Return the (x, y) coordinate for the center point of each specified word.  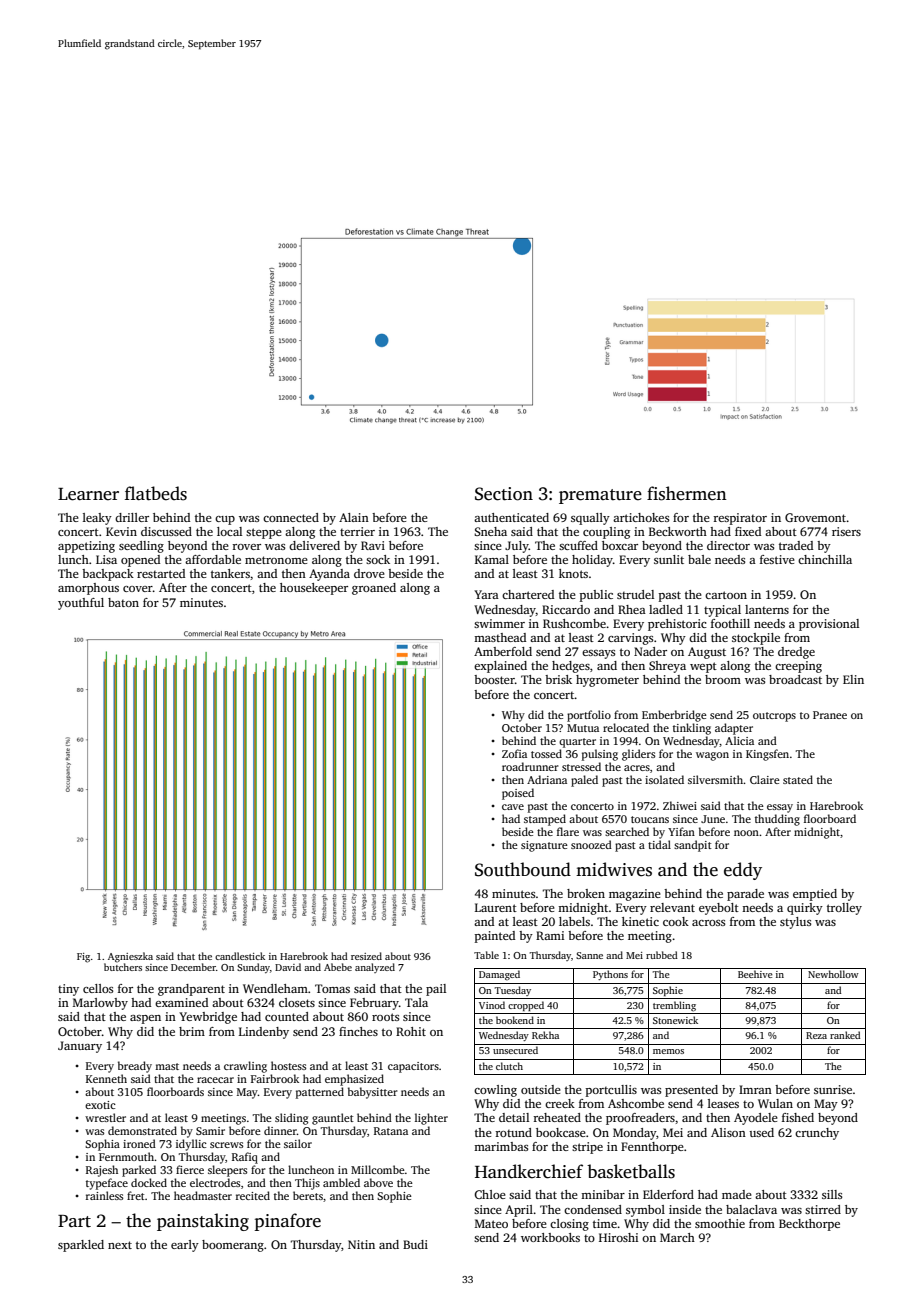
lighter (431, 1119)
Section (504, 494)
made (737, 1194)
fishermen (687, 493)
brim (192, 1031)
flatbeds (156, 493)
